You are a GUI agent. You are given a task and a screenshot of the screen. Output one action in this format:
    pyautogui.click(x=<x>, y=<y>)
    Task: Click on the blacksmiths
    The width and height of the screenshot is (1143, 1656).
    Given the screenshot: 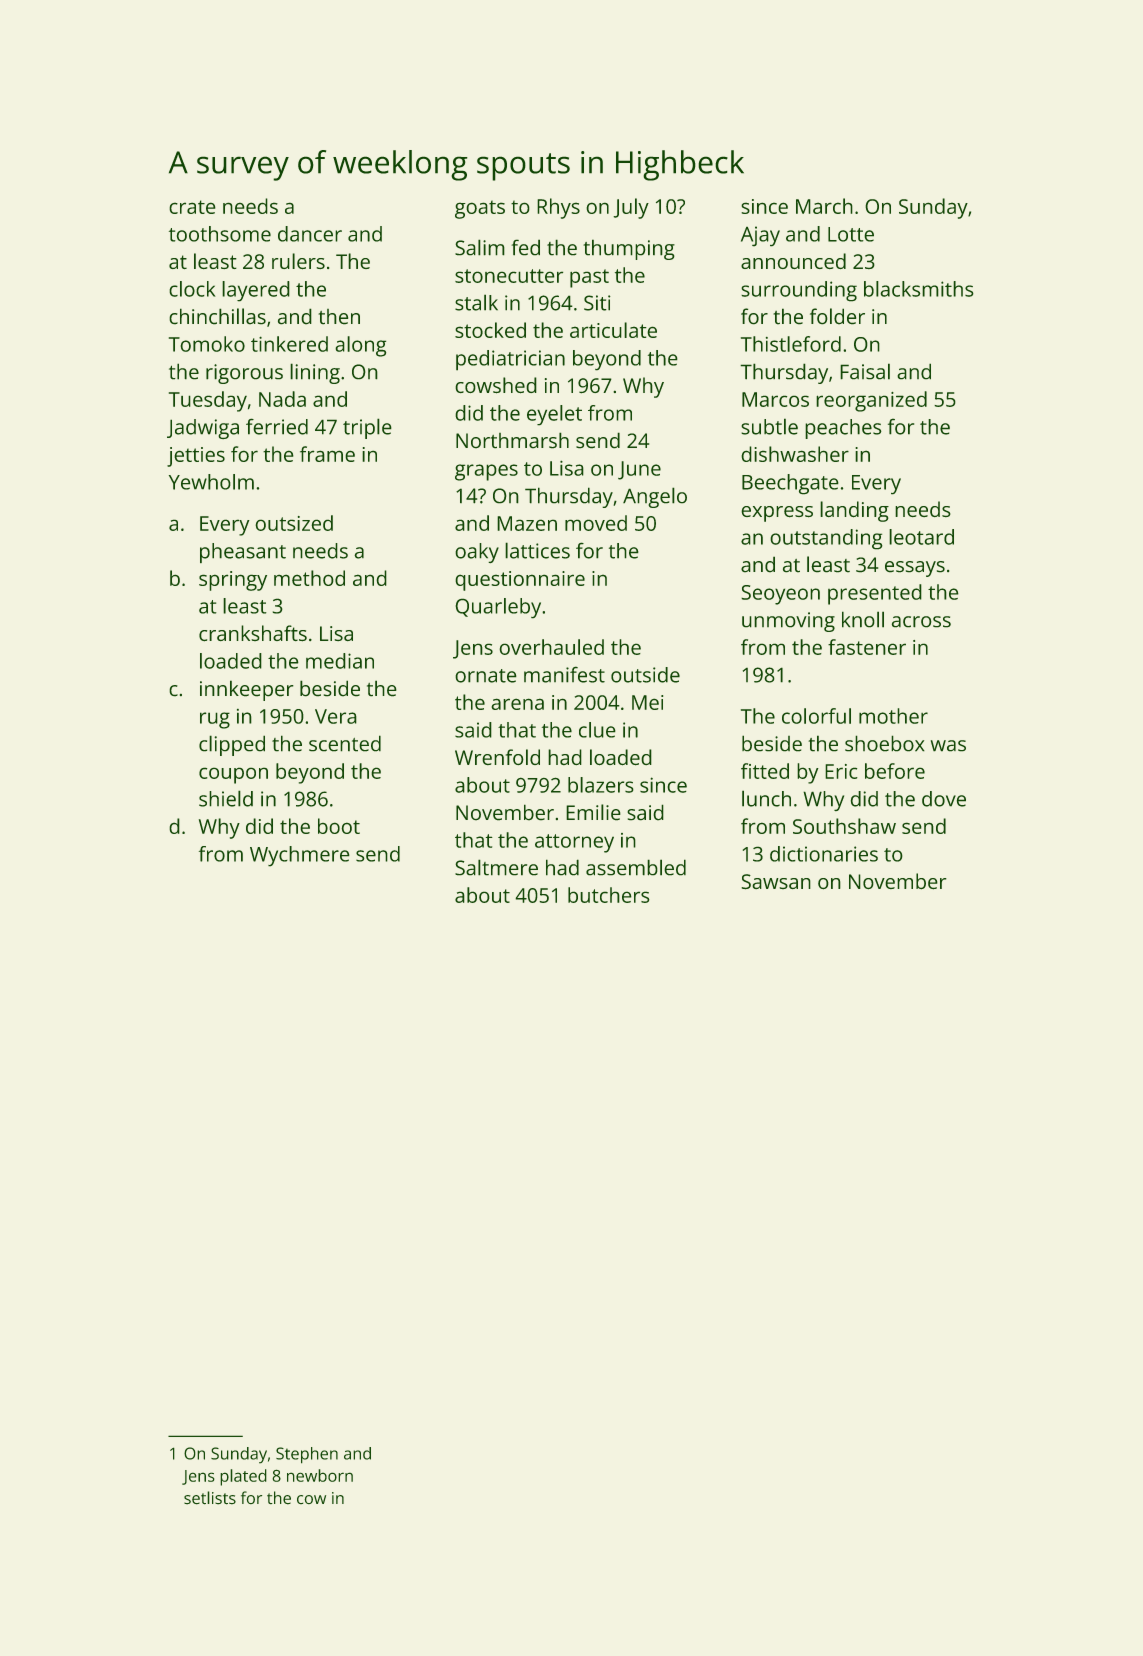 What is the action you would take?
    pyautogui.click(x=919, y=289)
